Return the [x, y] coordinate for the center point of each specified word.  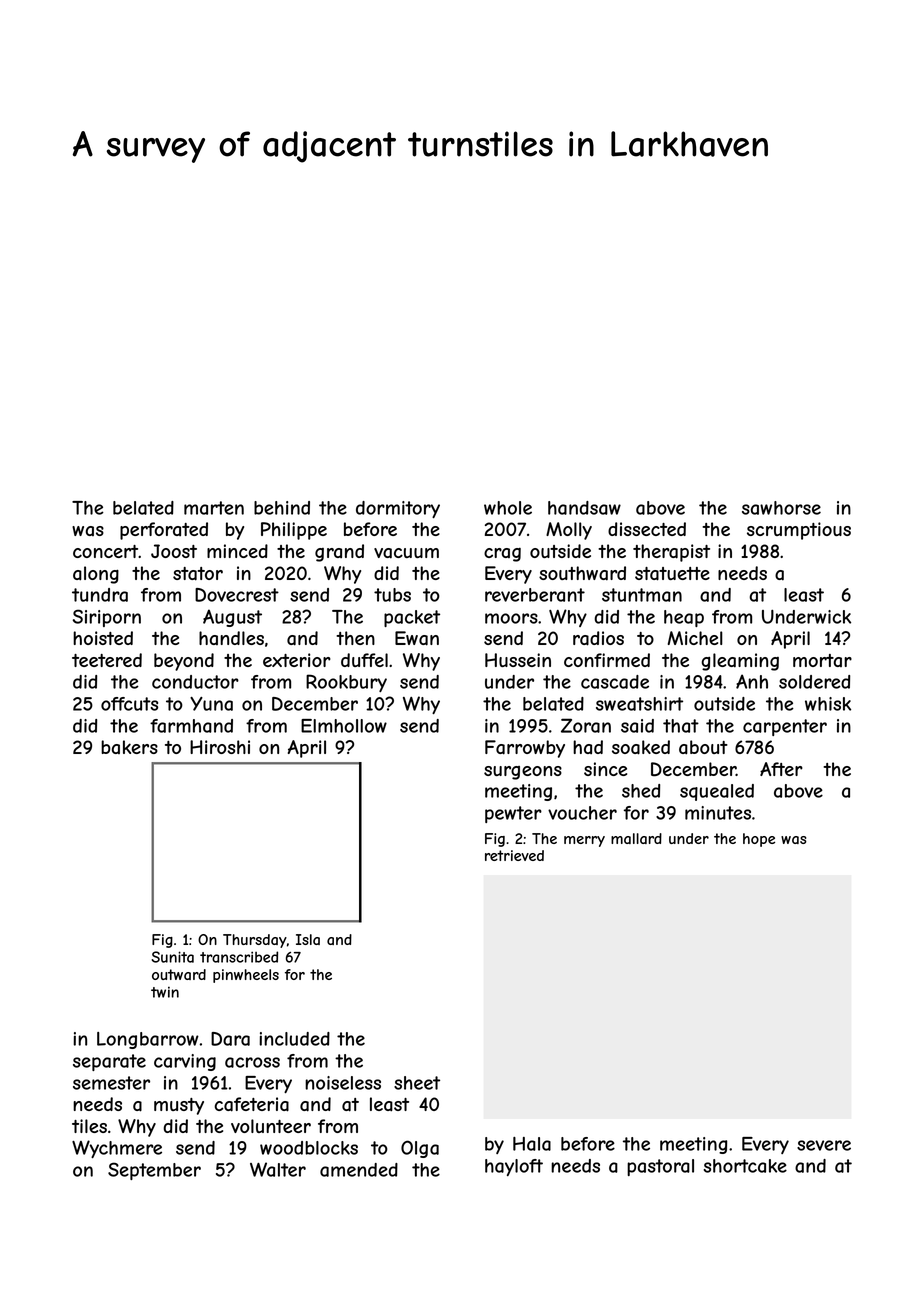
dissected [647, 529]
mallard [636, 838]
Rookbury [346, 683]
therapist [671, 553]
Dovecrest [237, 595]
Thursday [255, 941]
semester [111, 1083]
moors [511, 618]
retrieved [514, 855]
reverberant [535, 595]
